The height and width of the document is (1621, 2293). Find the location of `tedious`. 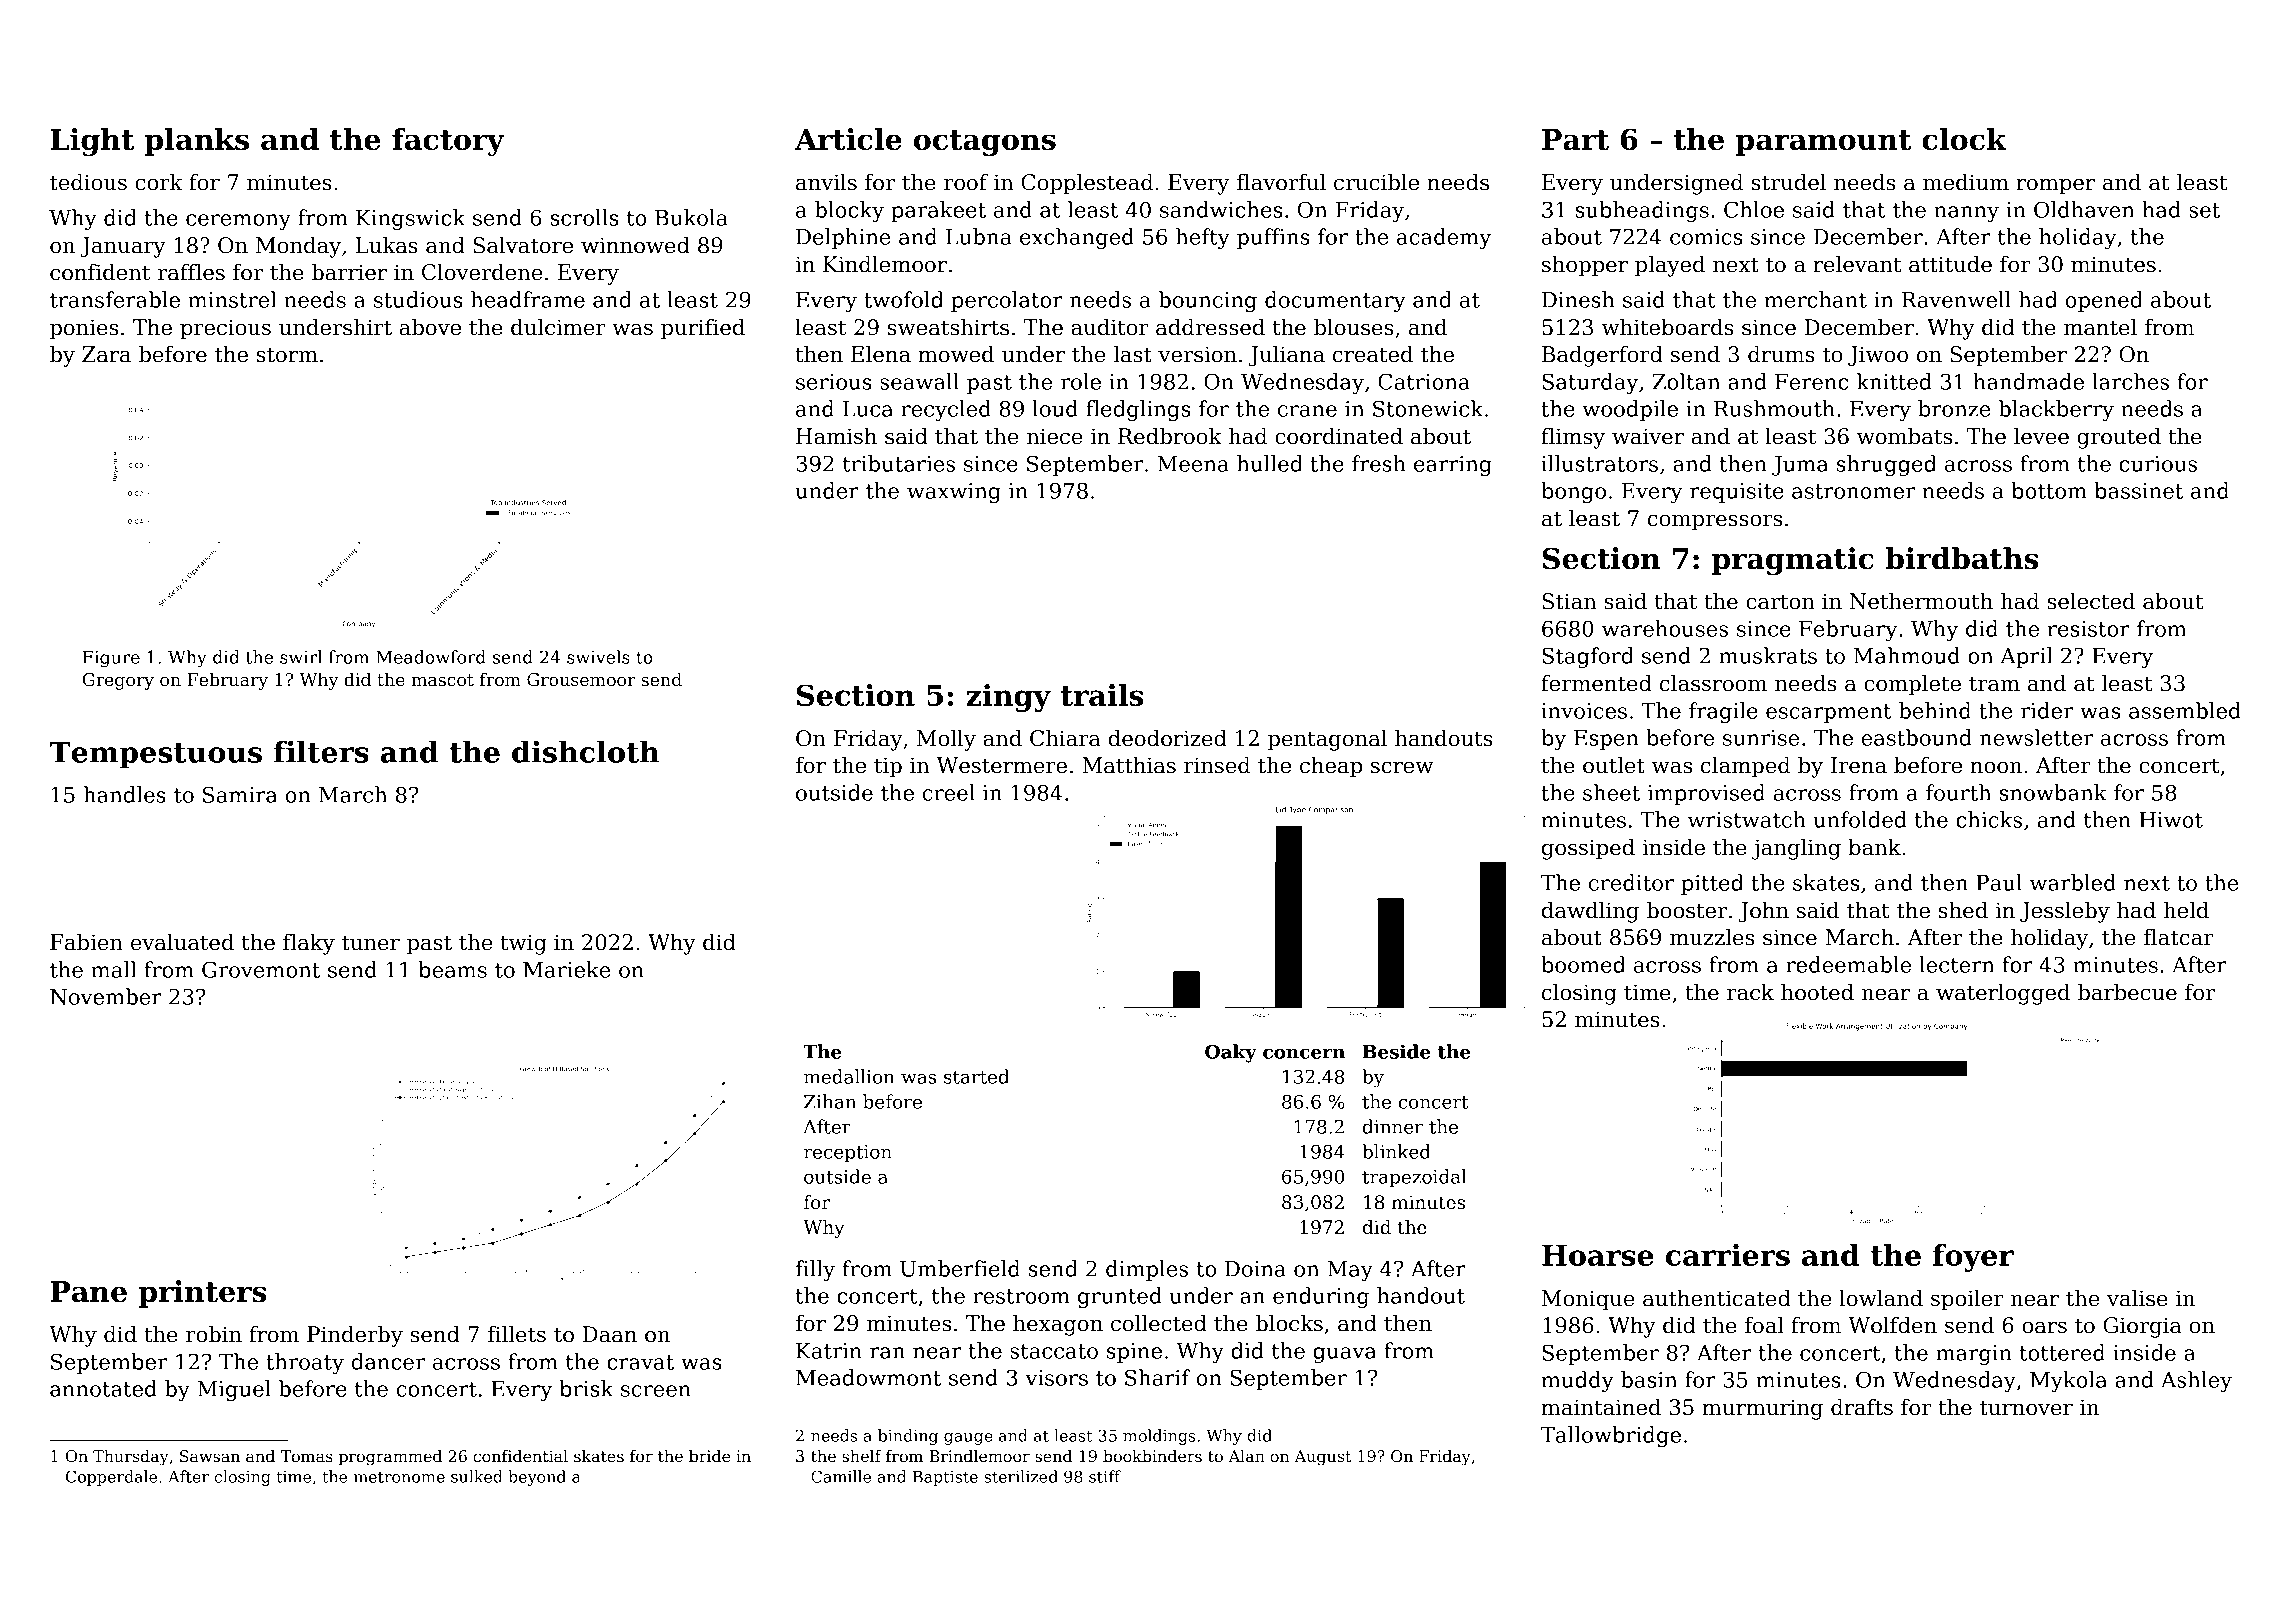

tedious is located at coordinates (88, 182).
